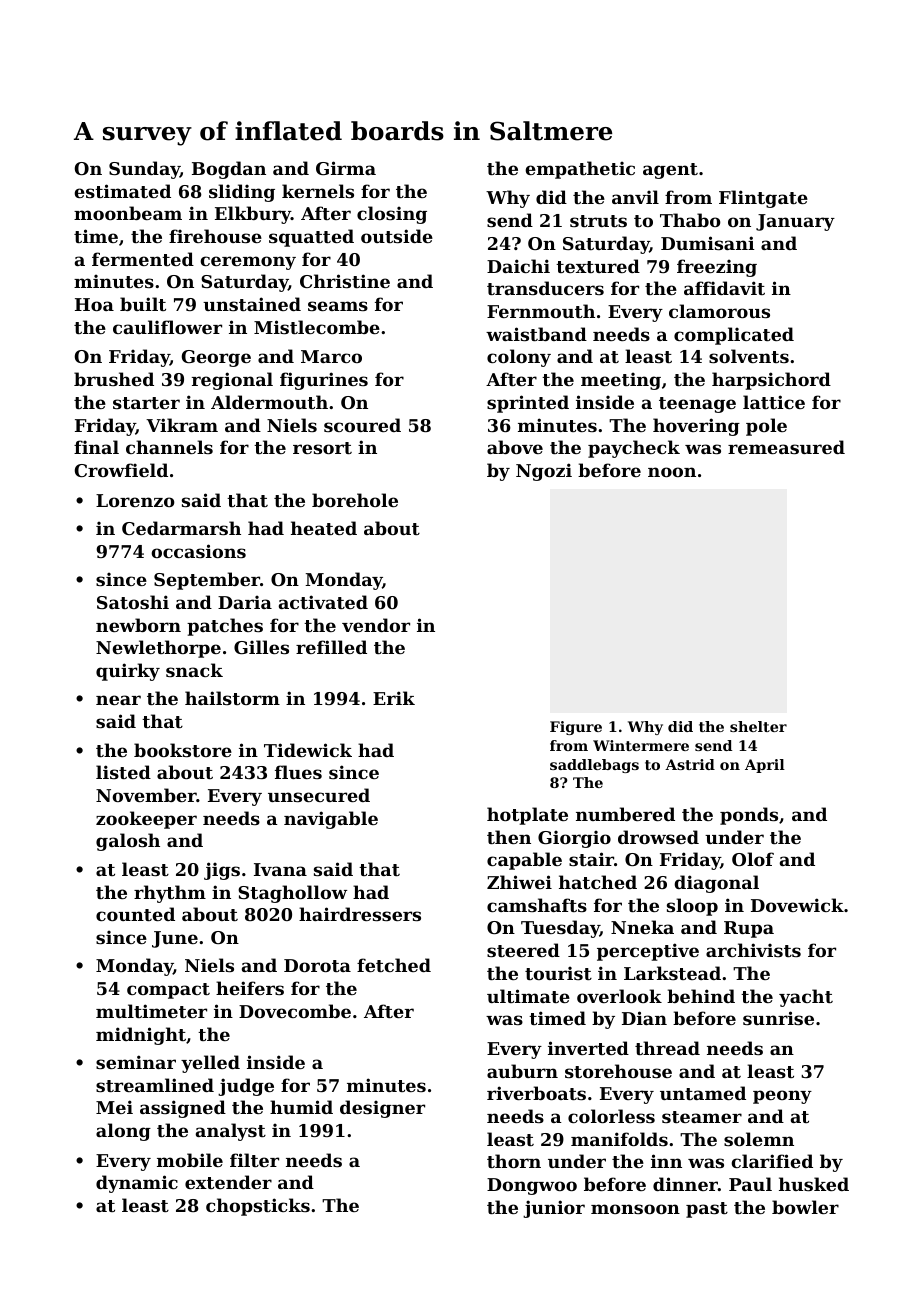  I want to click on junior, so click(554, 1209).
